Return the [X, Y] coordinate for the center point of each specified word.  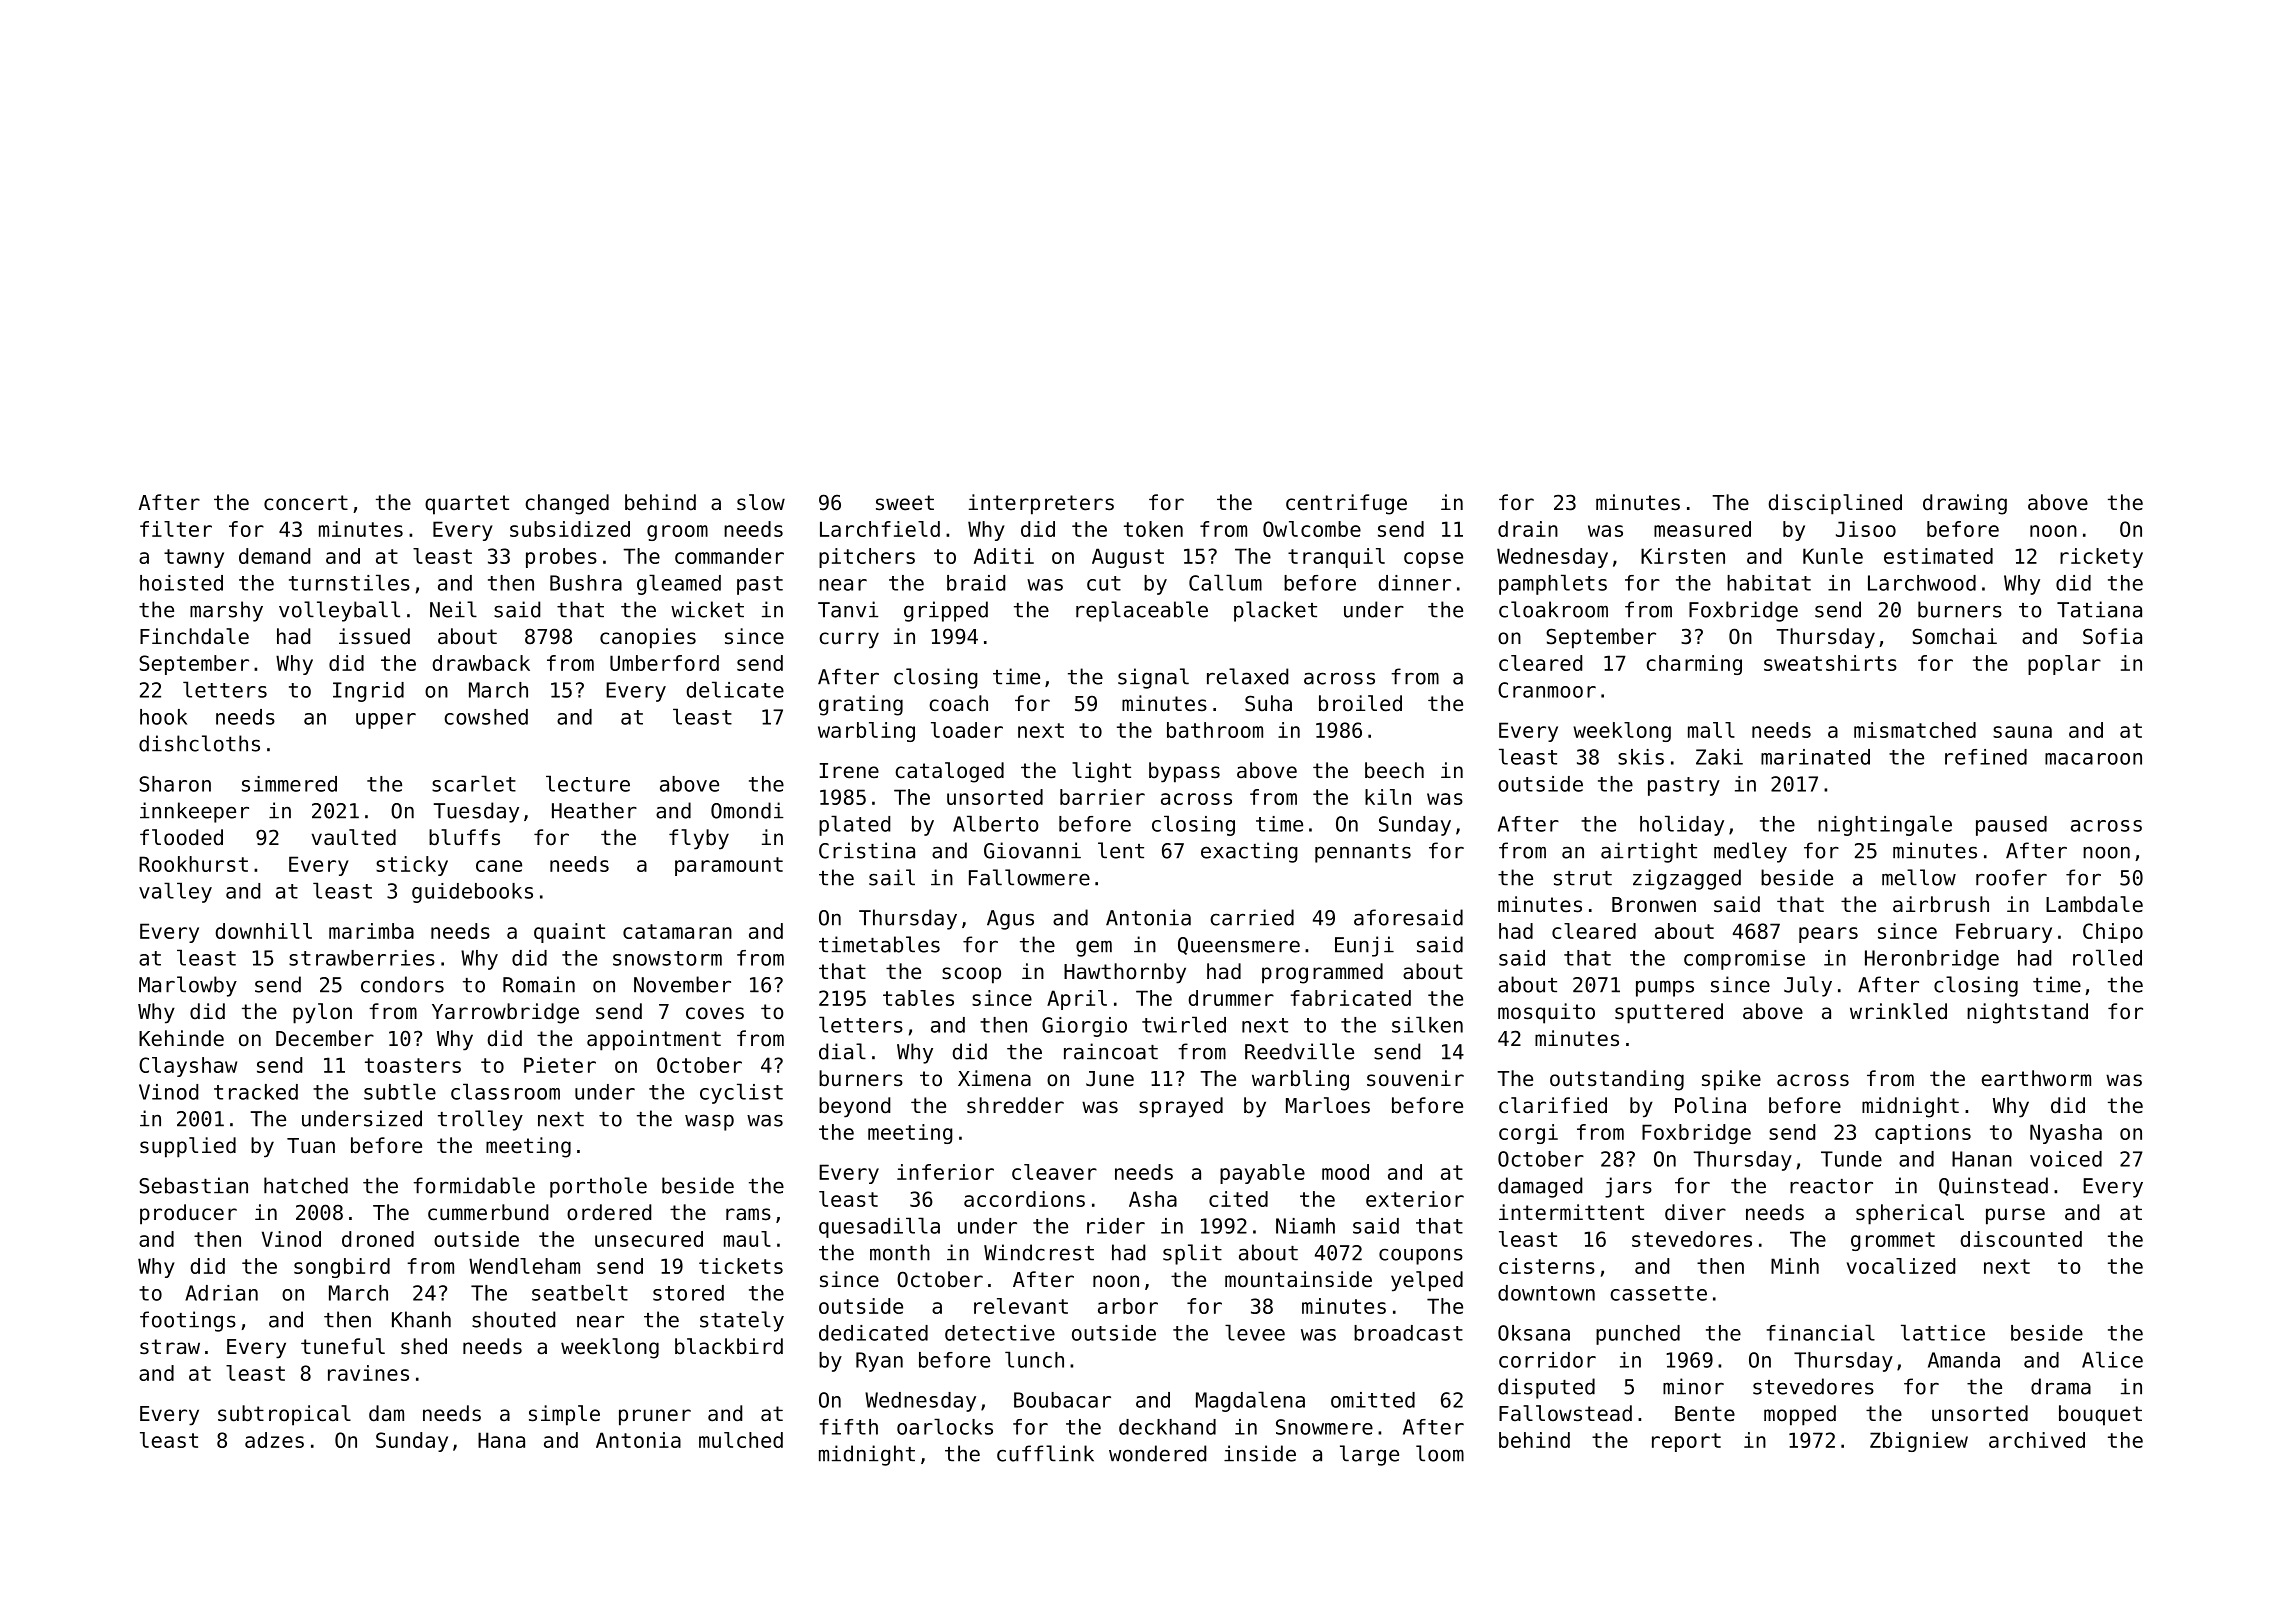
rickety [2101, 558]
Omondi [747, 810]
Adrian [221, 1293]
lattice [1943, 1332]
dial [842, 1051]
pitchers [867, 558]
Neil [453, 609]
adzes [274, 1440]
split [1192, 1254]
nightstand [2027, 1013]
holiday [1682, 825]
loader [967, 730]
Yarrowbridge [505, 1013]
